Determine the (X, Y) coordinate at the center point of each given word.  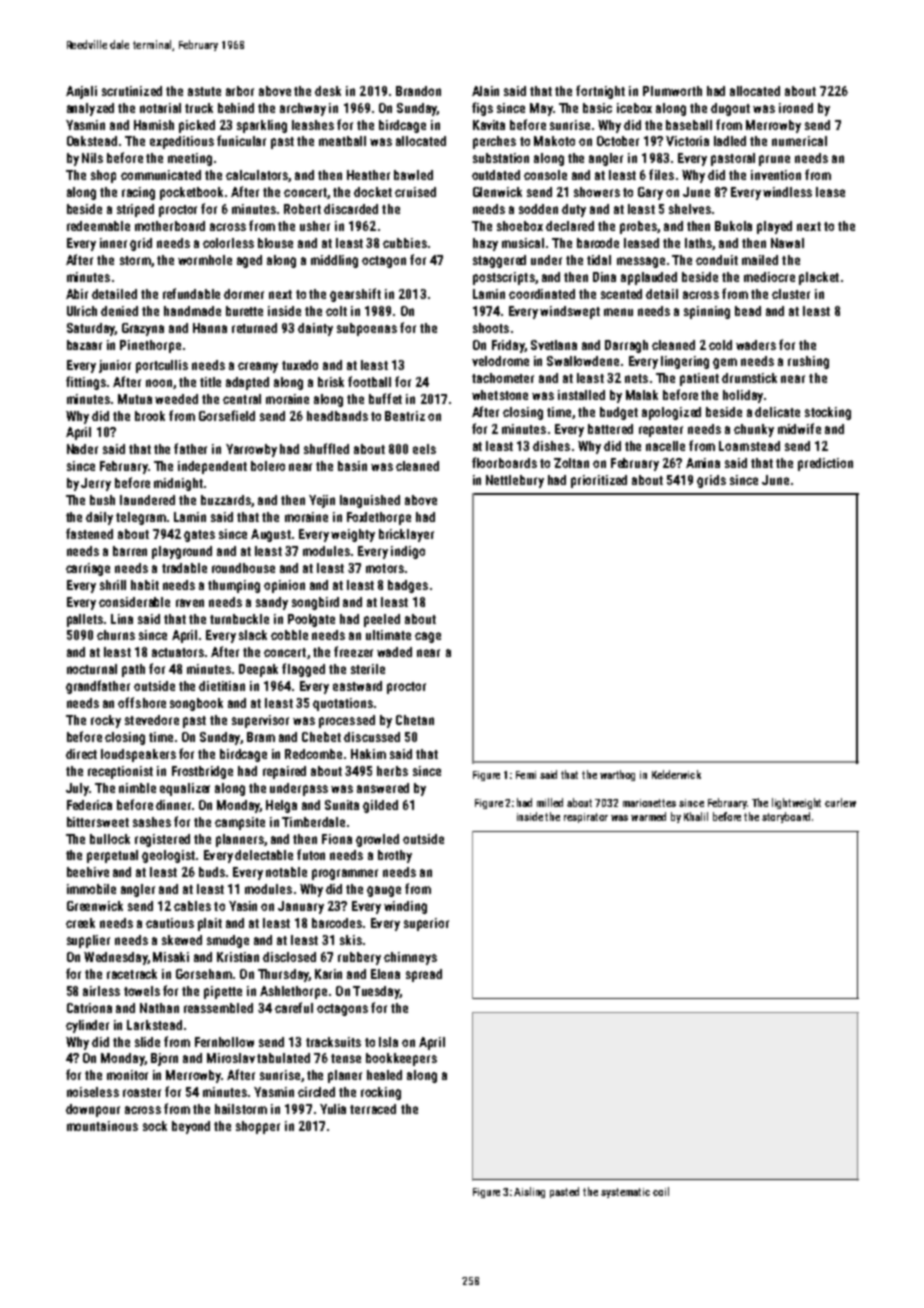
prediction (825, 464)
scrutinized (132, 91)
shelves (690, 209)
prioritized (599, 481)
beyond (191, 1127)
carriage (88, 569)
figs (482, 109)
